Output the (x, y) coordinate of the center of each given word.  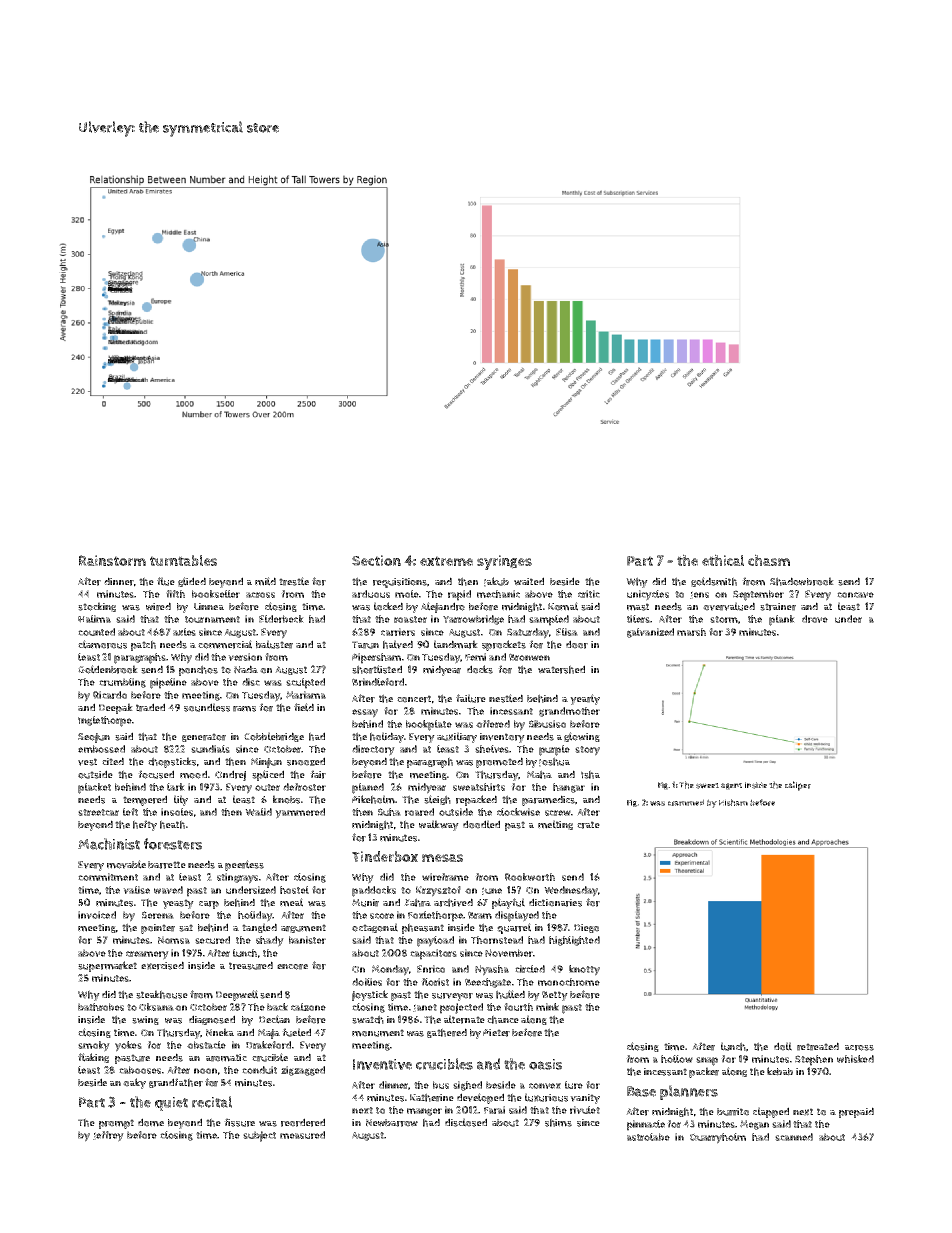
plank (782, 620)
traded (150, 707)
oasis (545, 1064)
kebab (780, 1071)
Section (376, 560)
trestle (294, 581)
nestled (506, 698)
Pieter (496, 1033)
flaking (93, 1058)
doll (783, 1046)
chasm (769, 560)
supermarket (107, 966)
